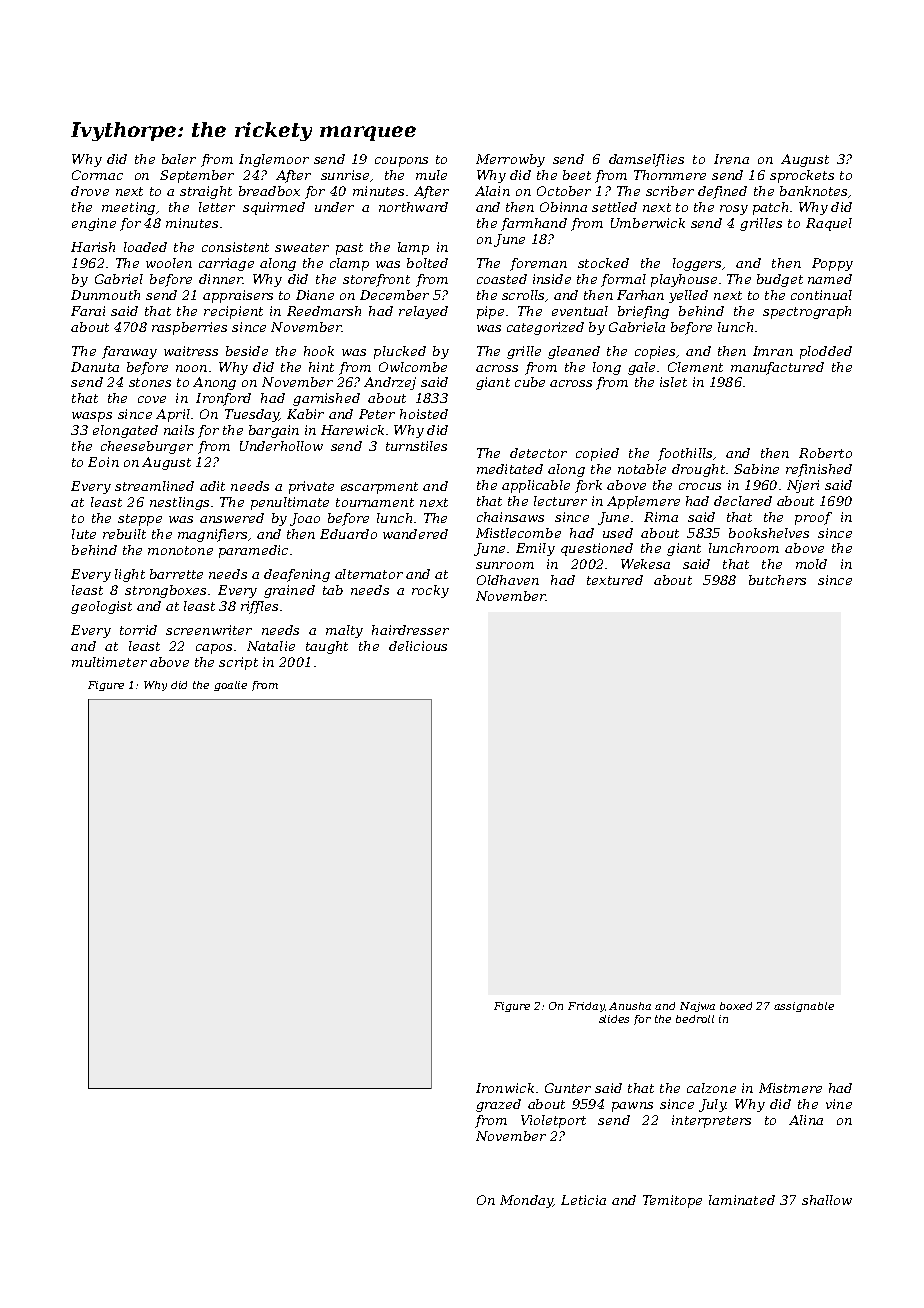 Image resolution: width=924 pixels, height=1308 pixels. Describe the element at coordinates (97, 175) in the screenshot. I see `Cormac` at that location.
